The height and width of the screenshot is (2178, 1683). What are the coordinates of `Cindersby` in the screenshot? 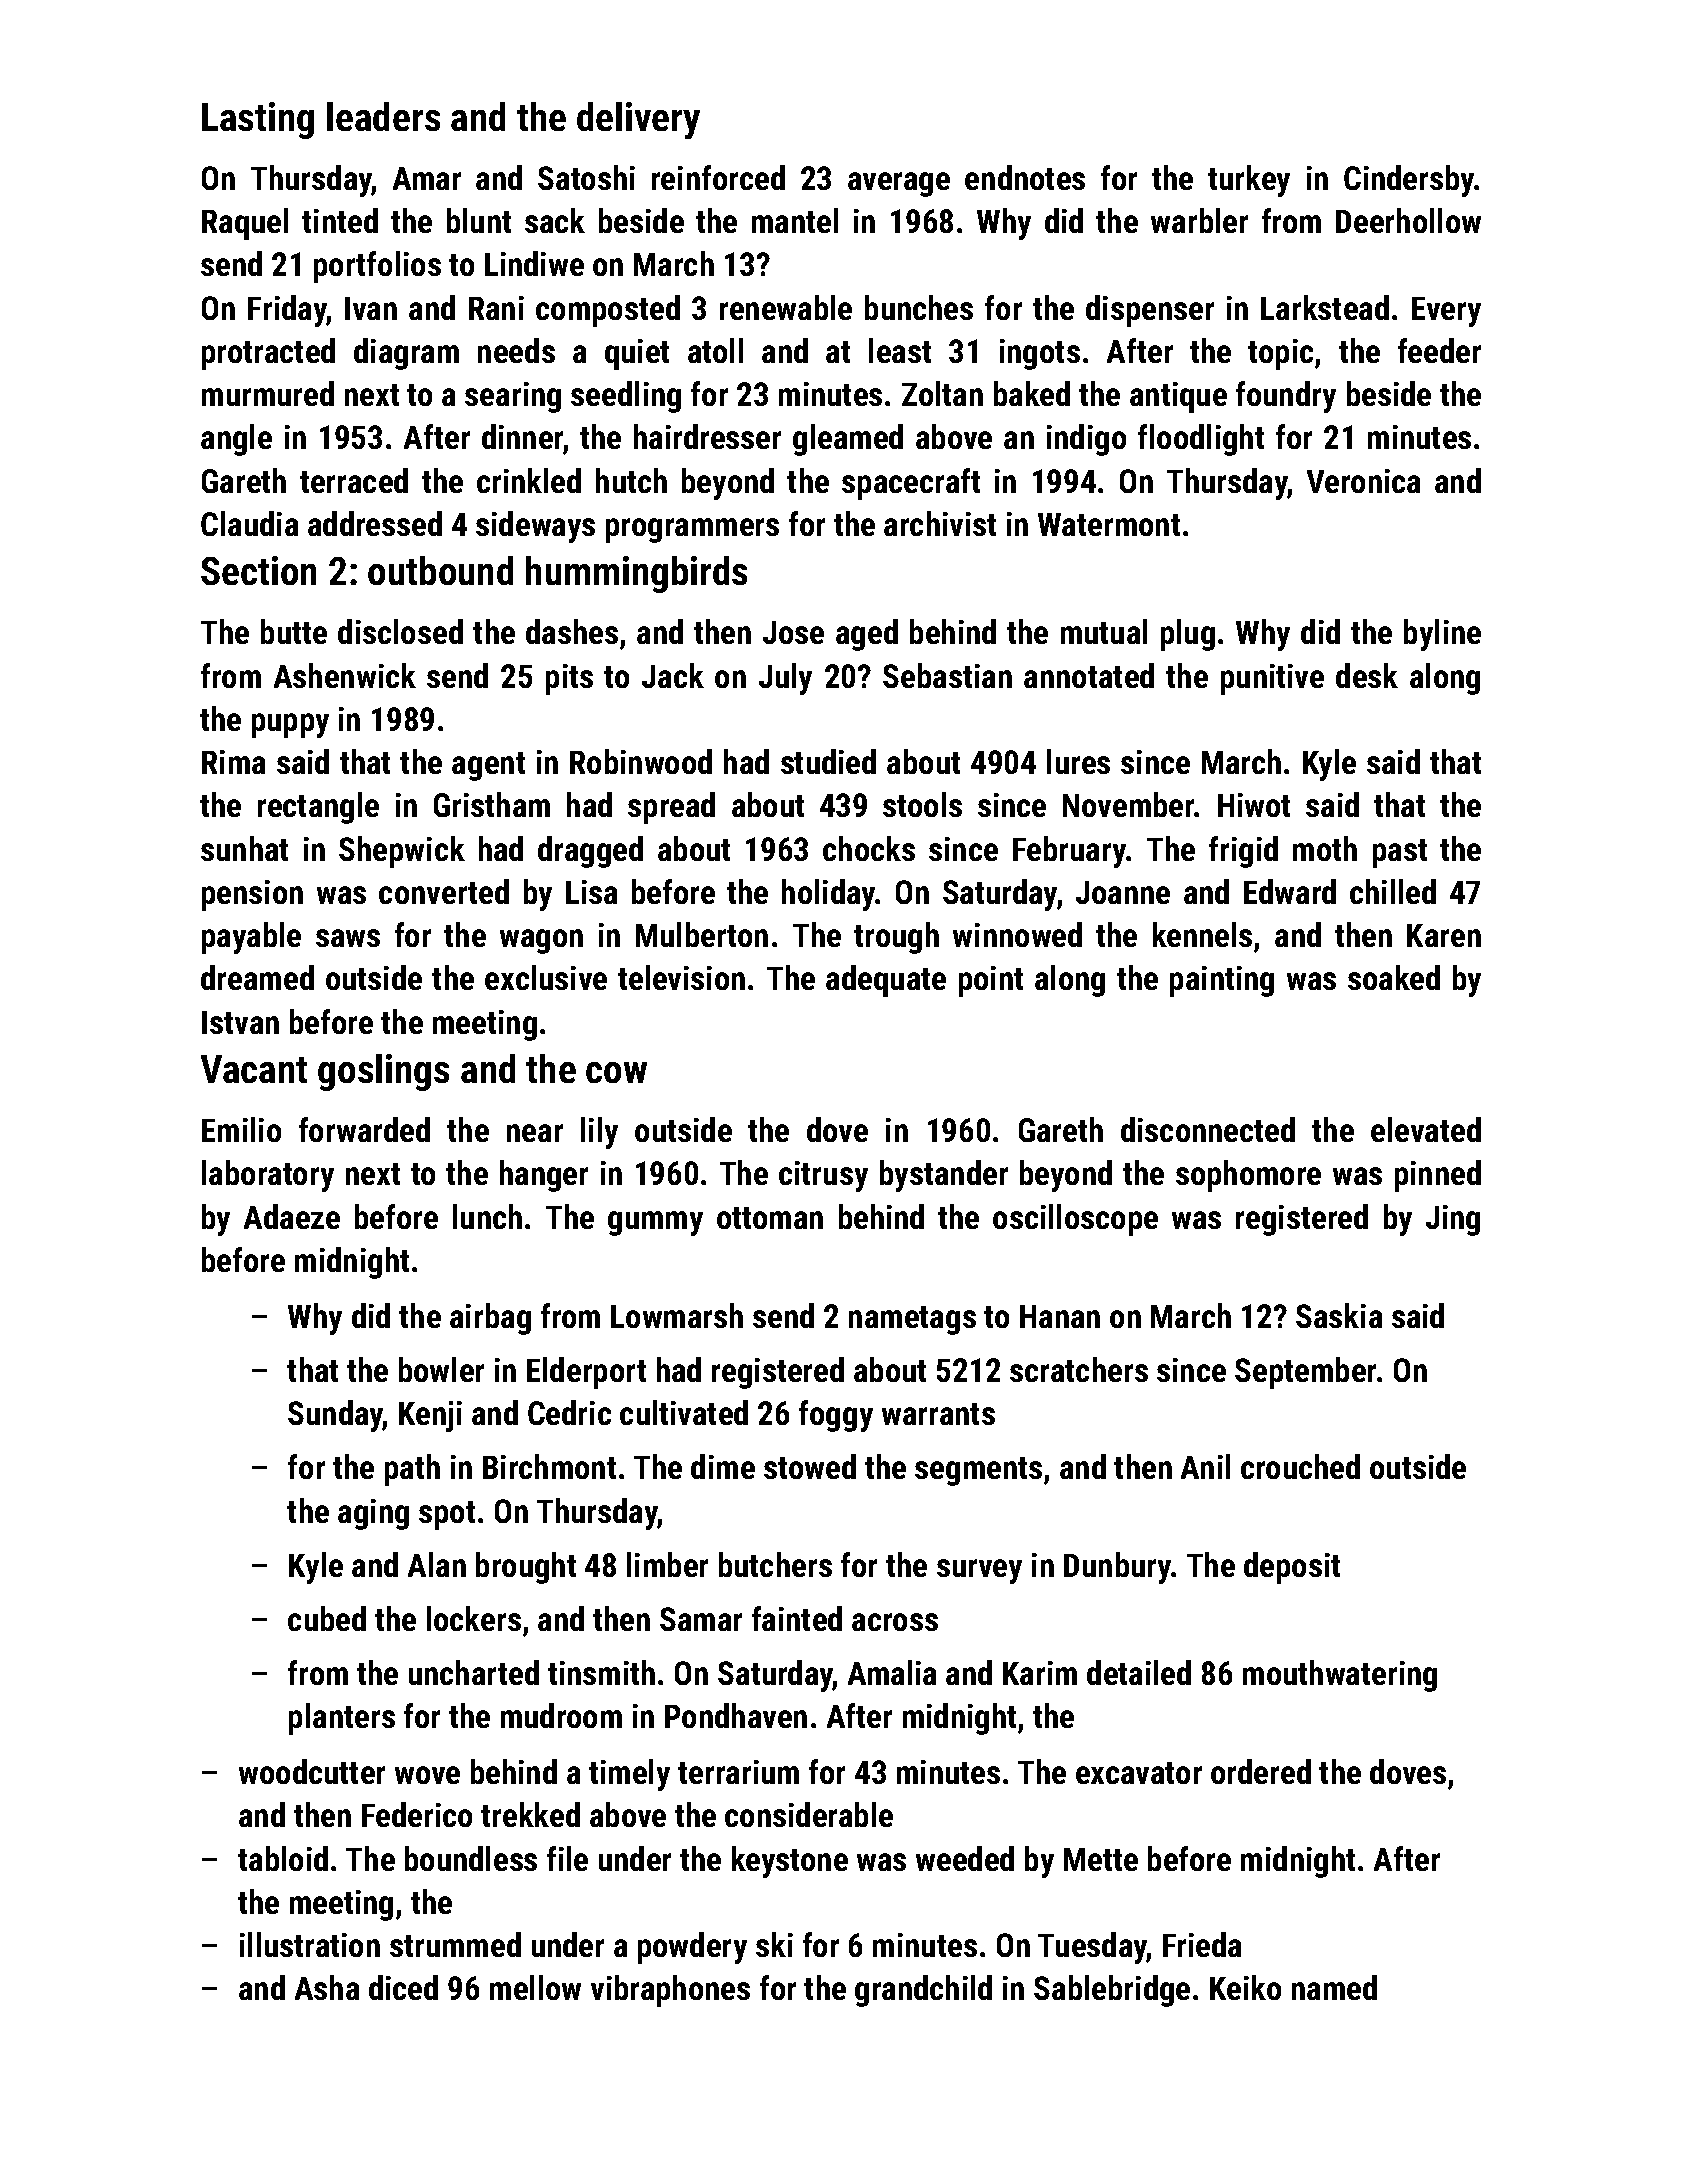 It's located at (1409, 181).
